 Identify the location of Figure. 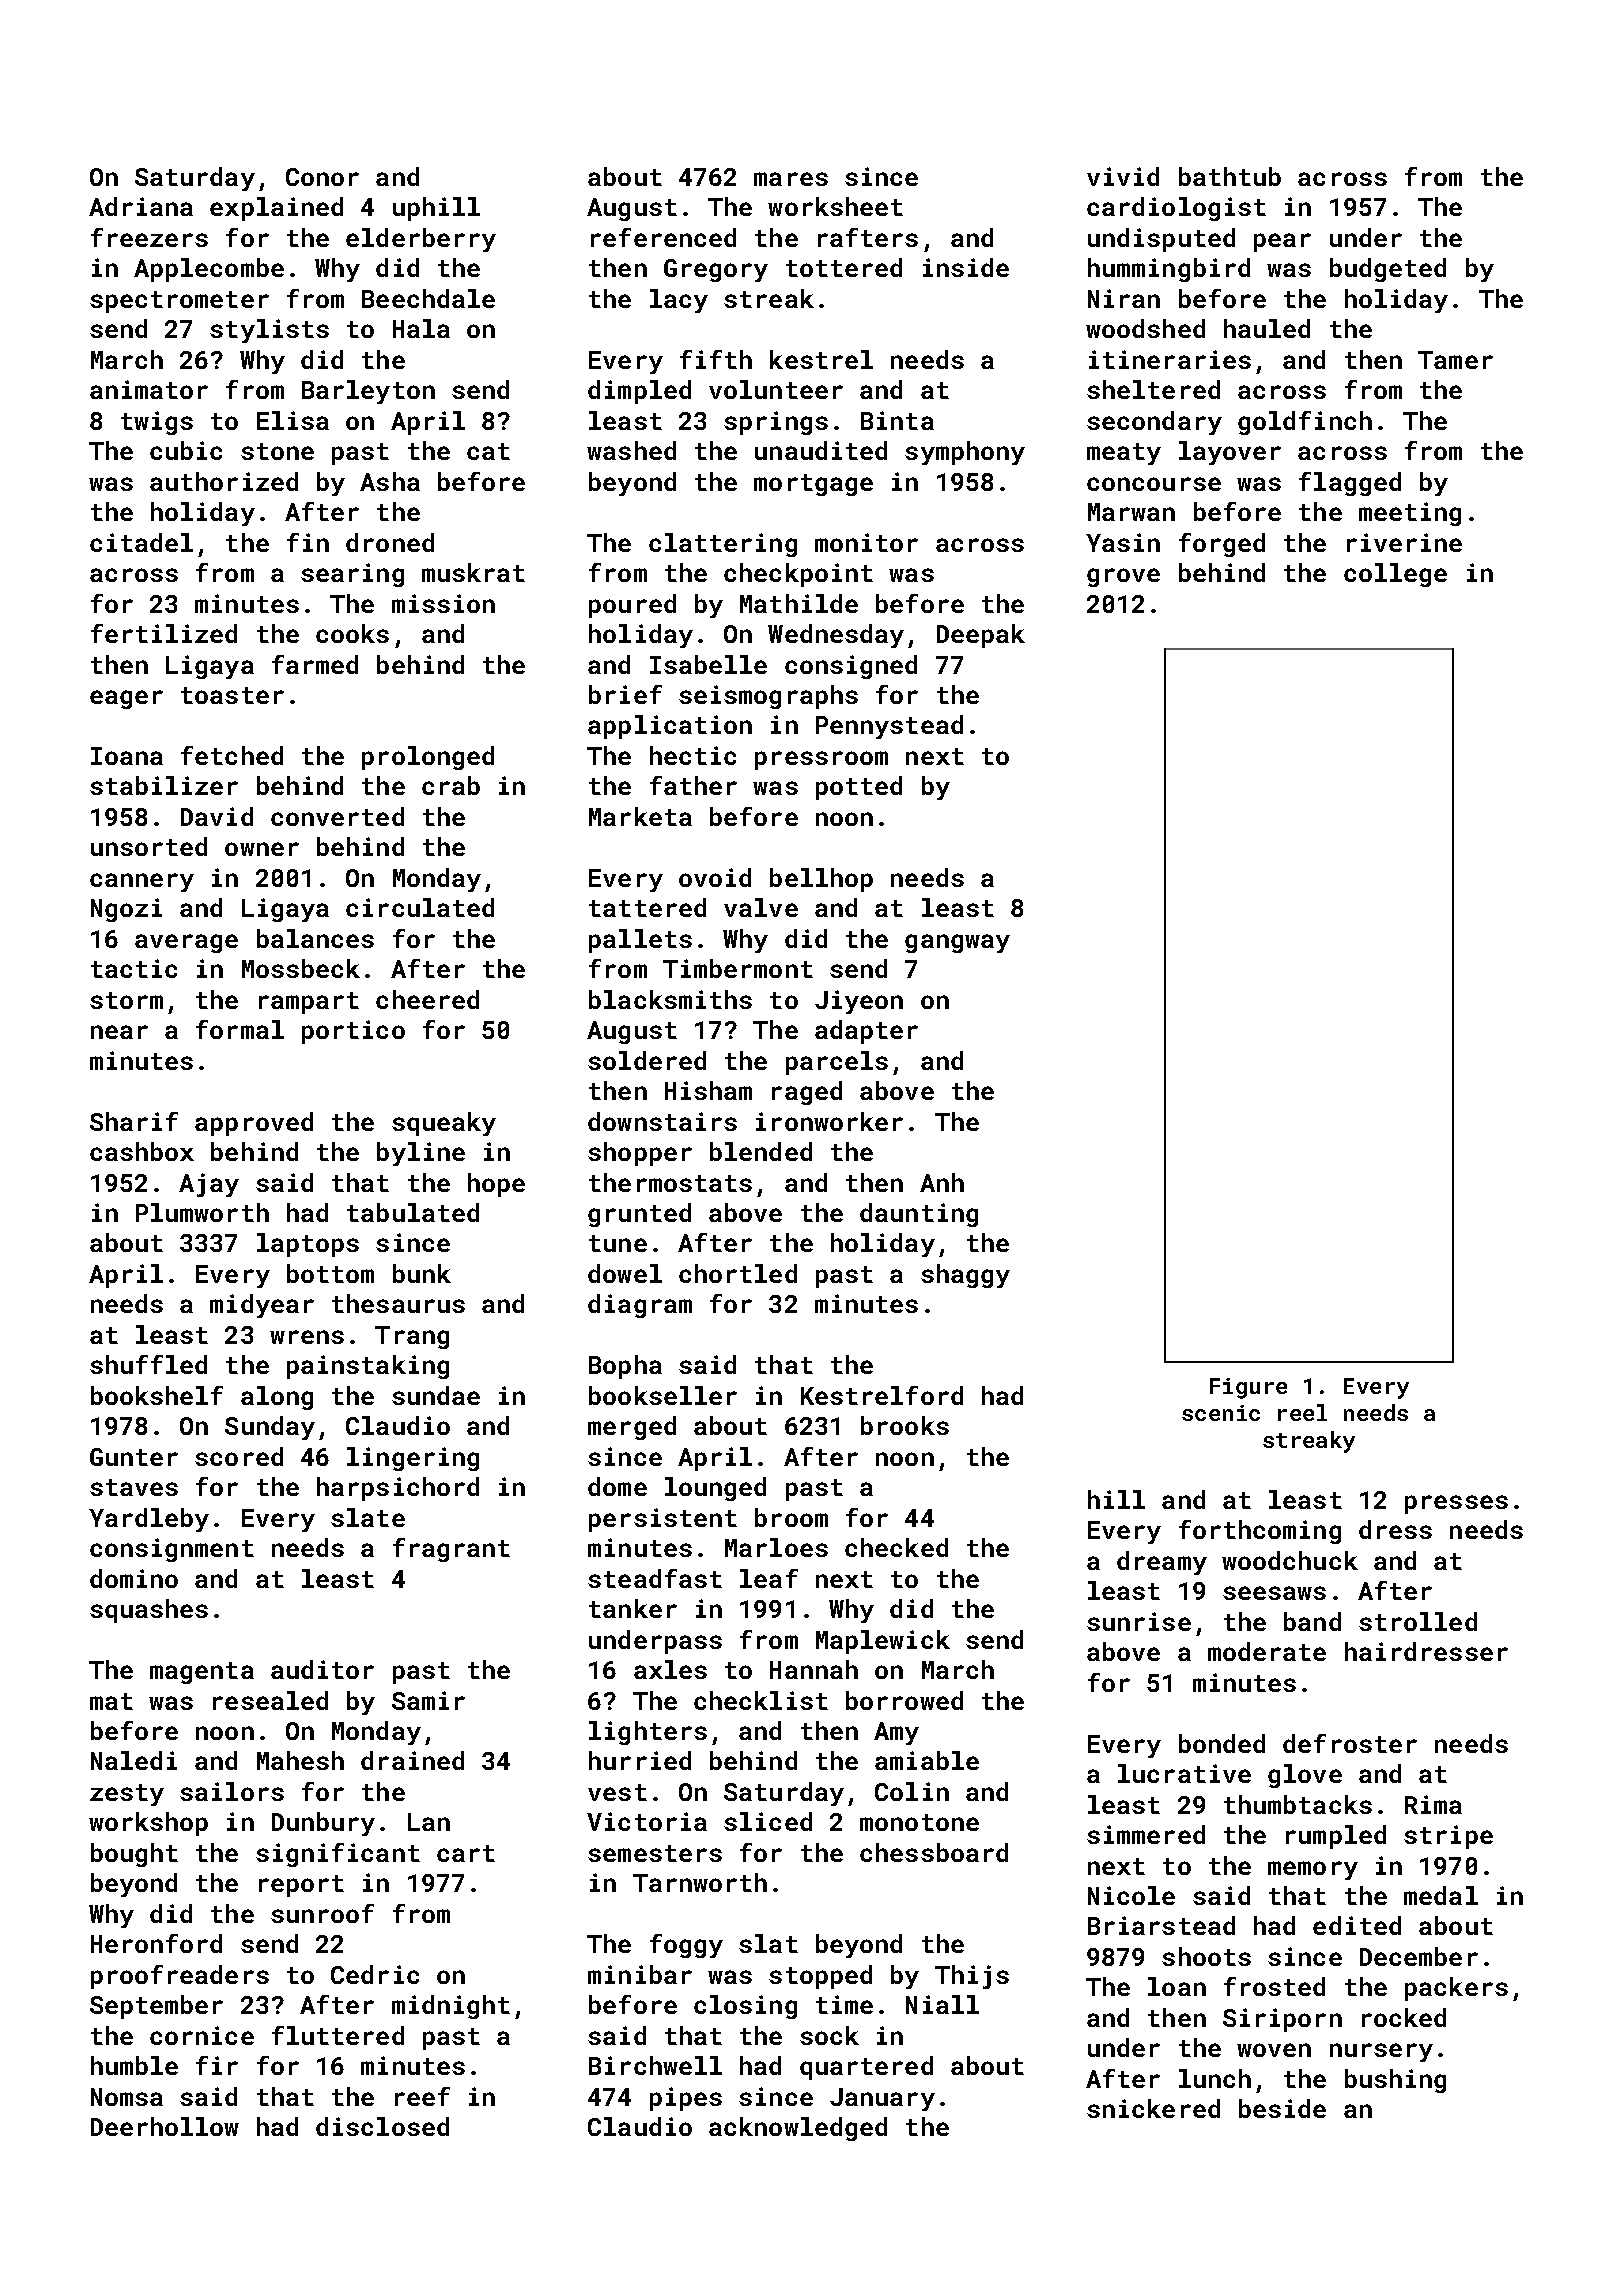
(1248, 1388).
